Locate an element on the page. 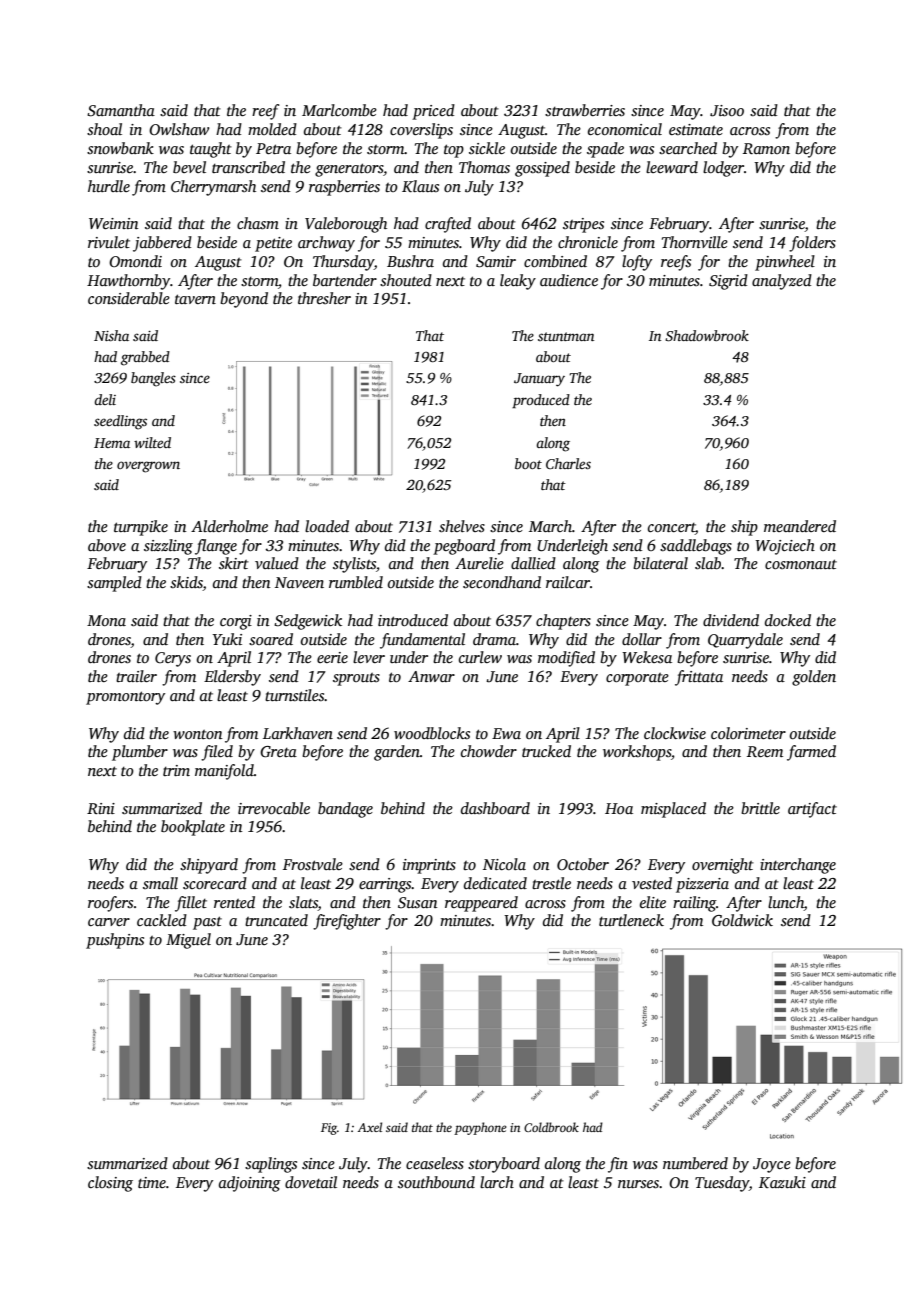 The image size is (924, 1308). rivulet is located at coordinates (109, 242).
